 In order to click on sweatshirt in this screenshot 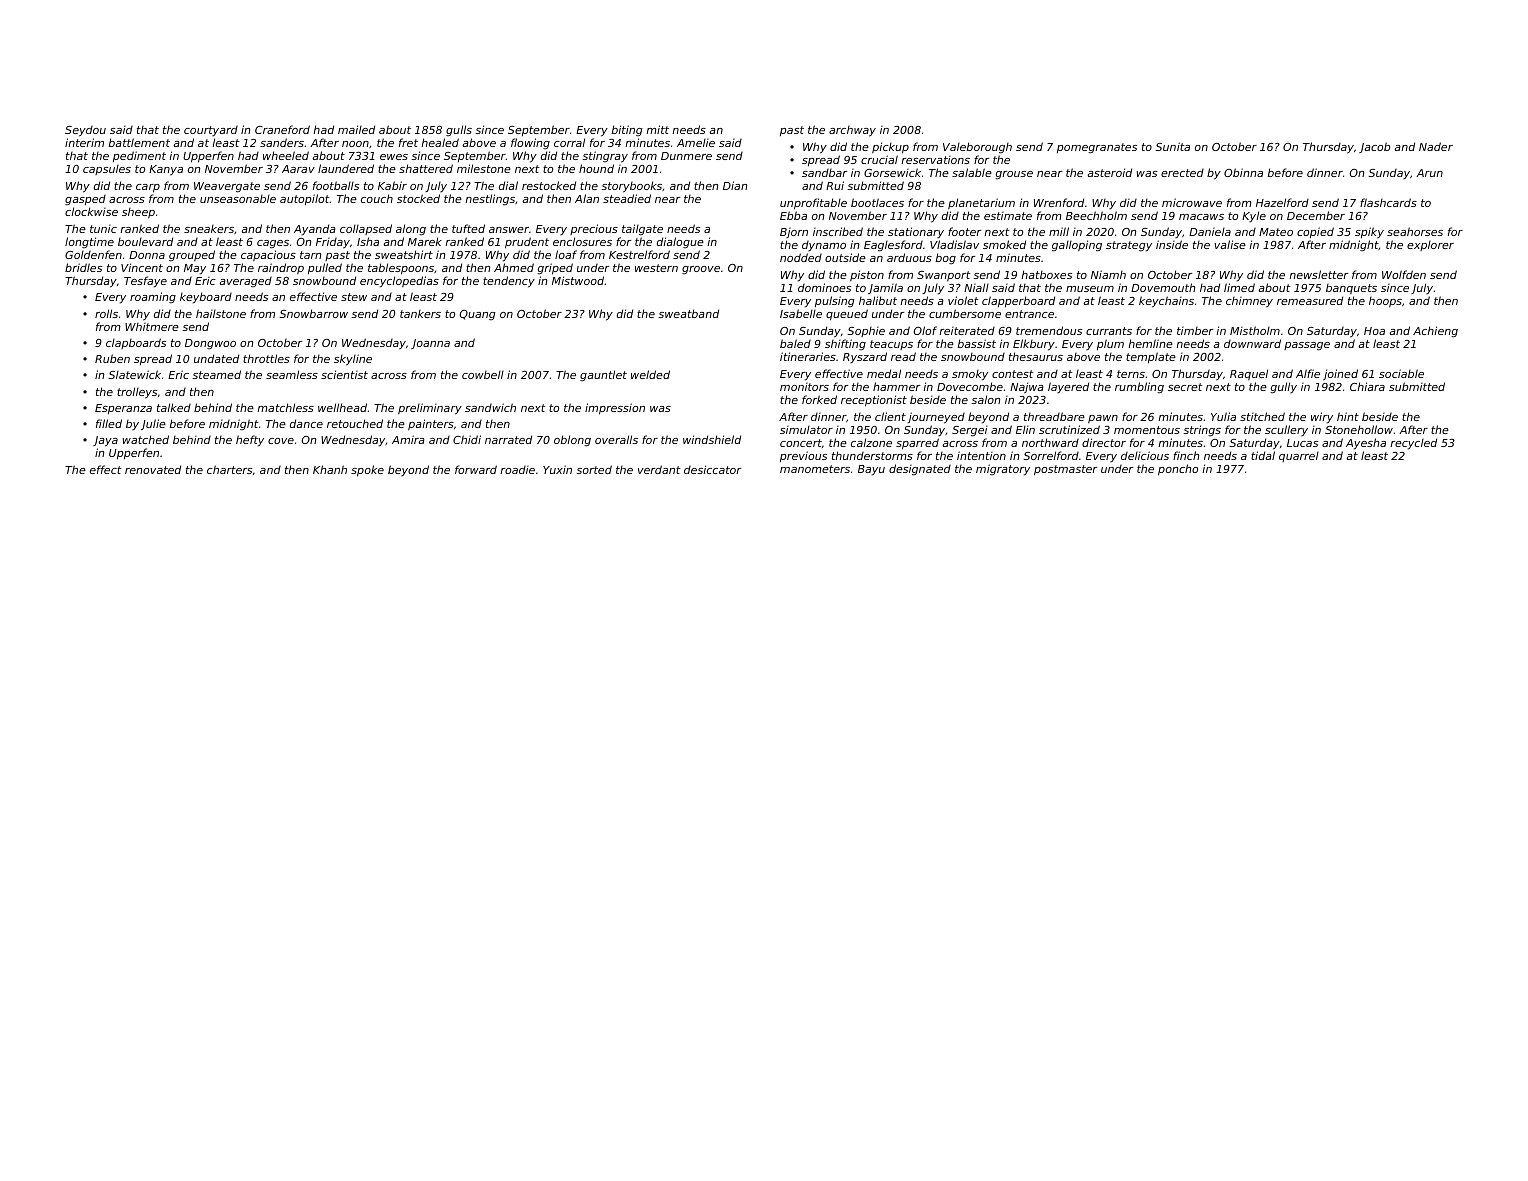, I will do `click(404, 254)`.
